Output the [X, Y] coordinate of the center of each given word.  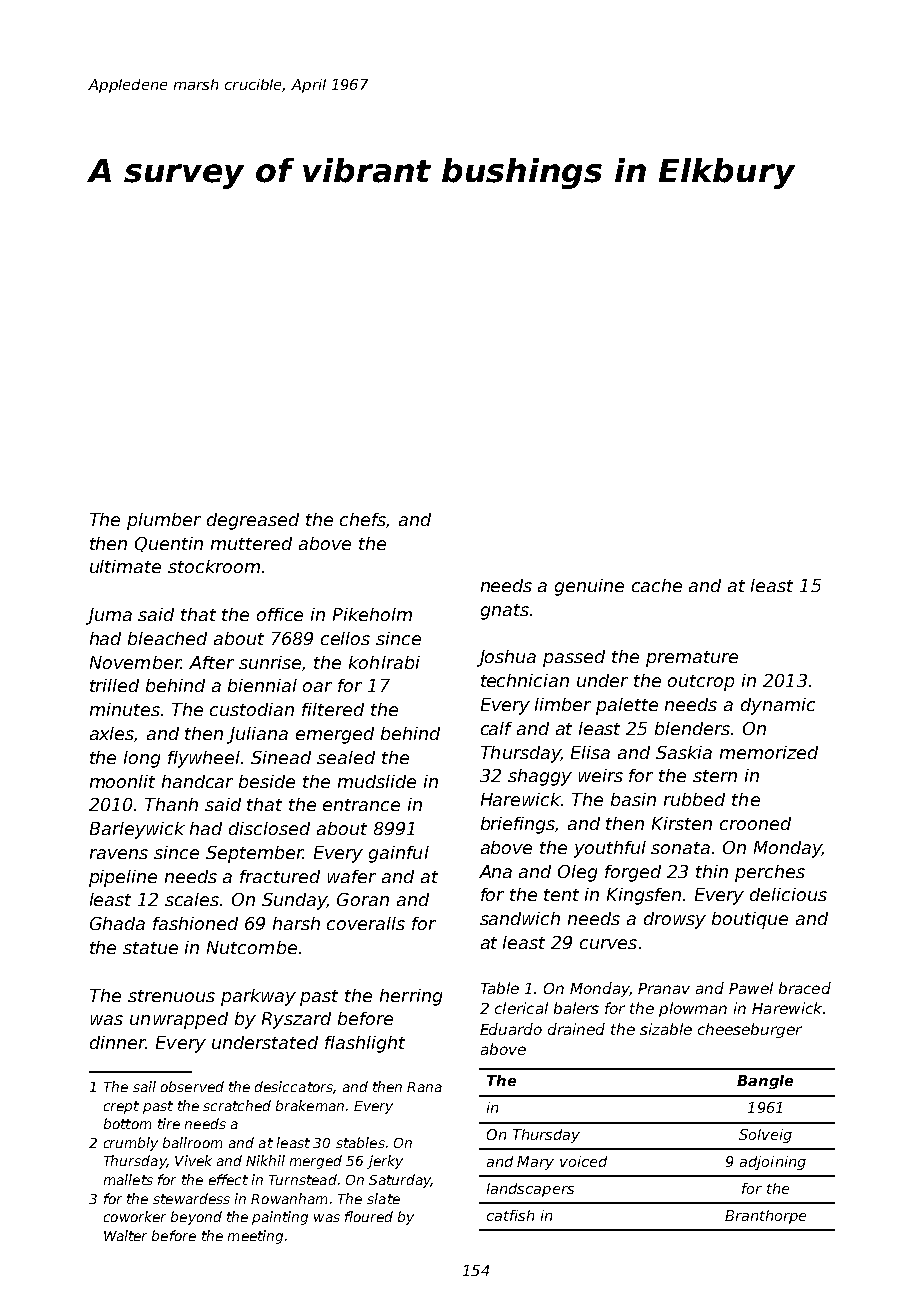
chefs [363, 520]
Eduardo [511, 1029]
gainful [399, 854]
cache [657, 585]
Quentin [169, 544]
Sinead [281, 757]
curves [608, 944]
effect [228, 1179]
